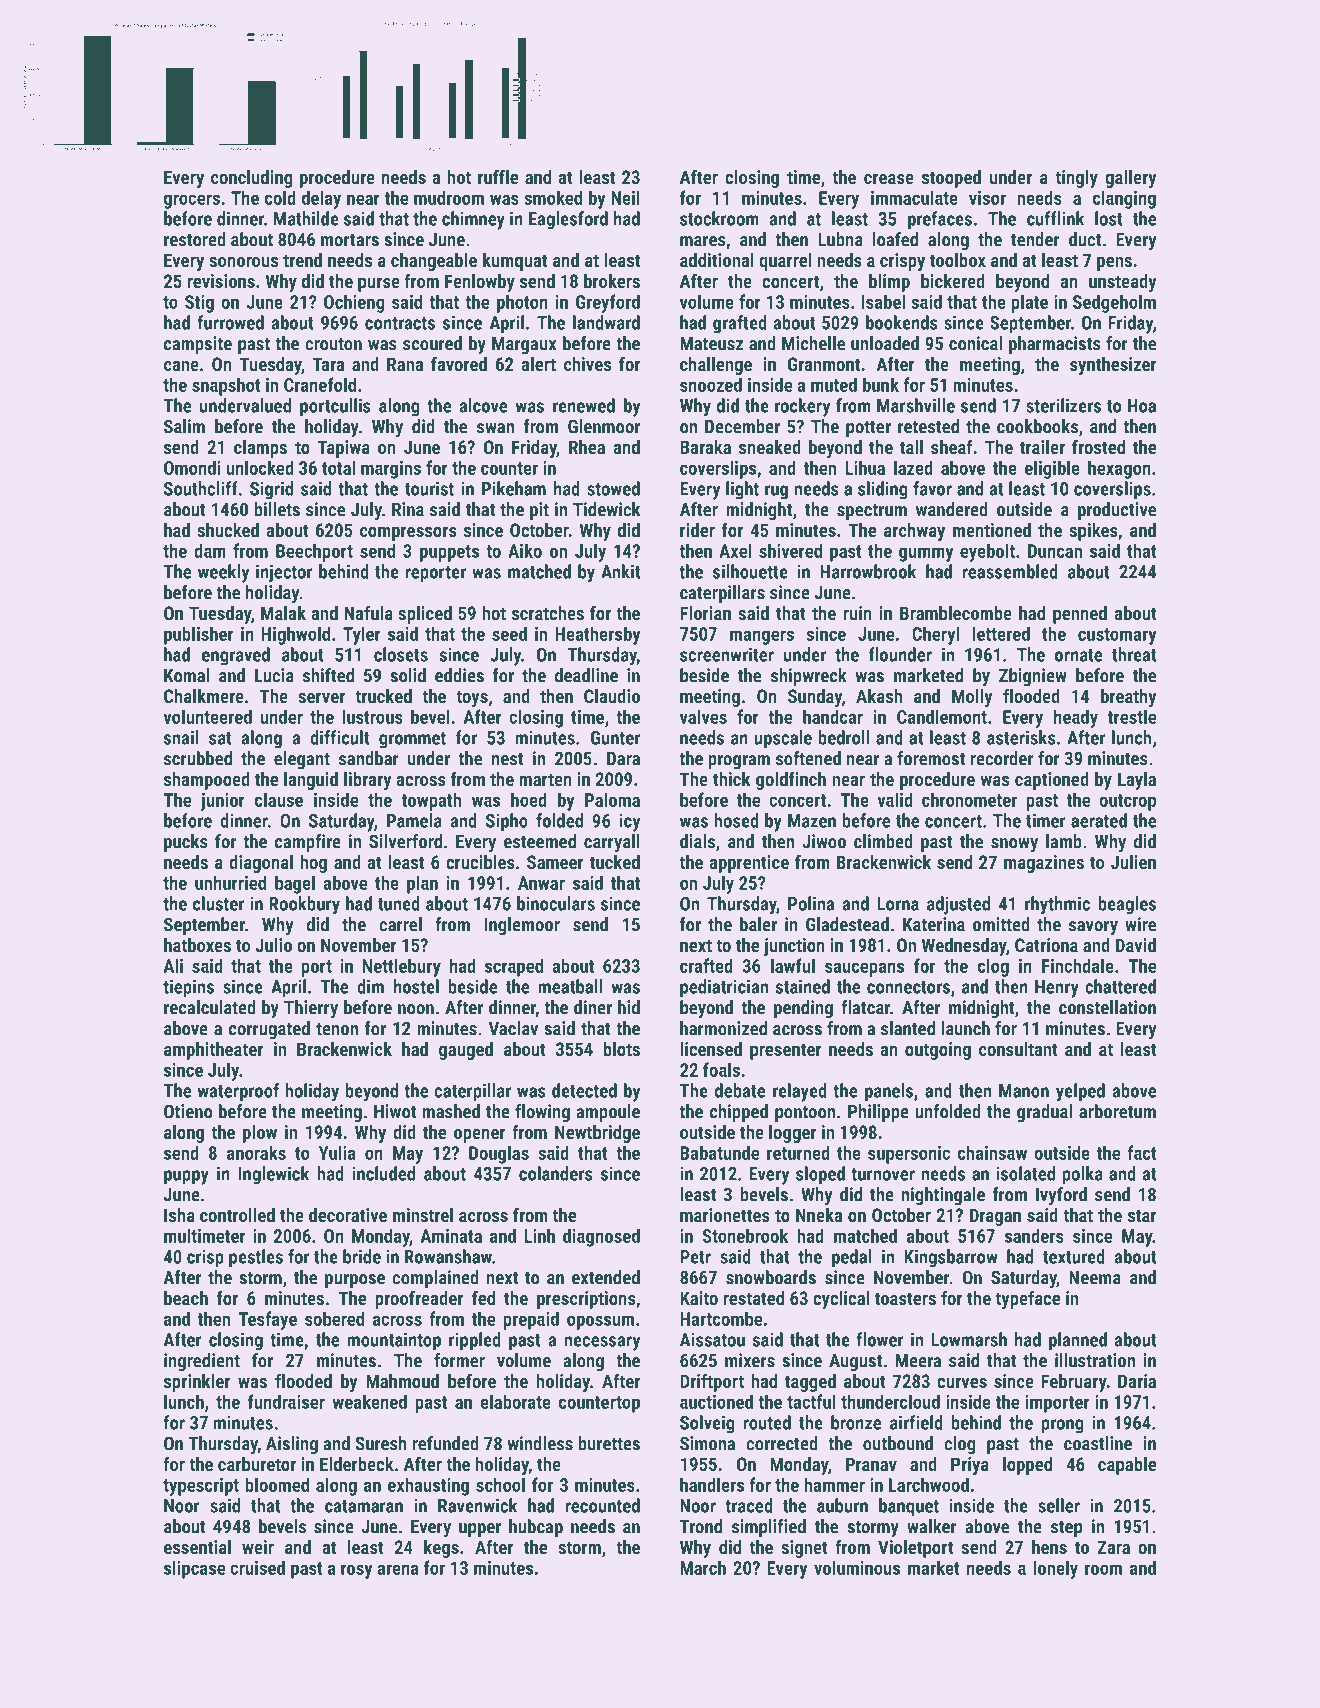  I want to click on voluminous, so click(857, 1567).
